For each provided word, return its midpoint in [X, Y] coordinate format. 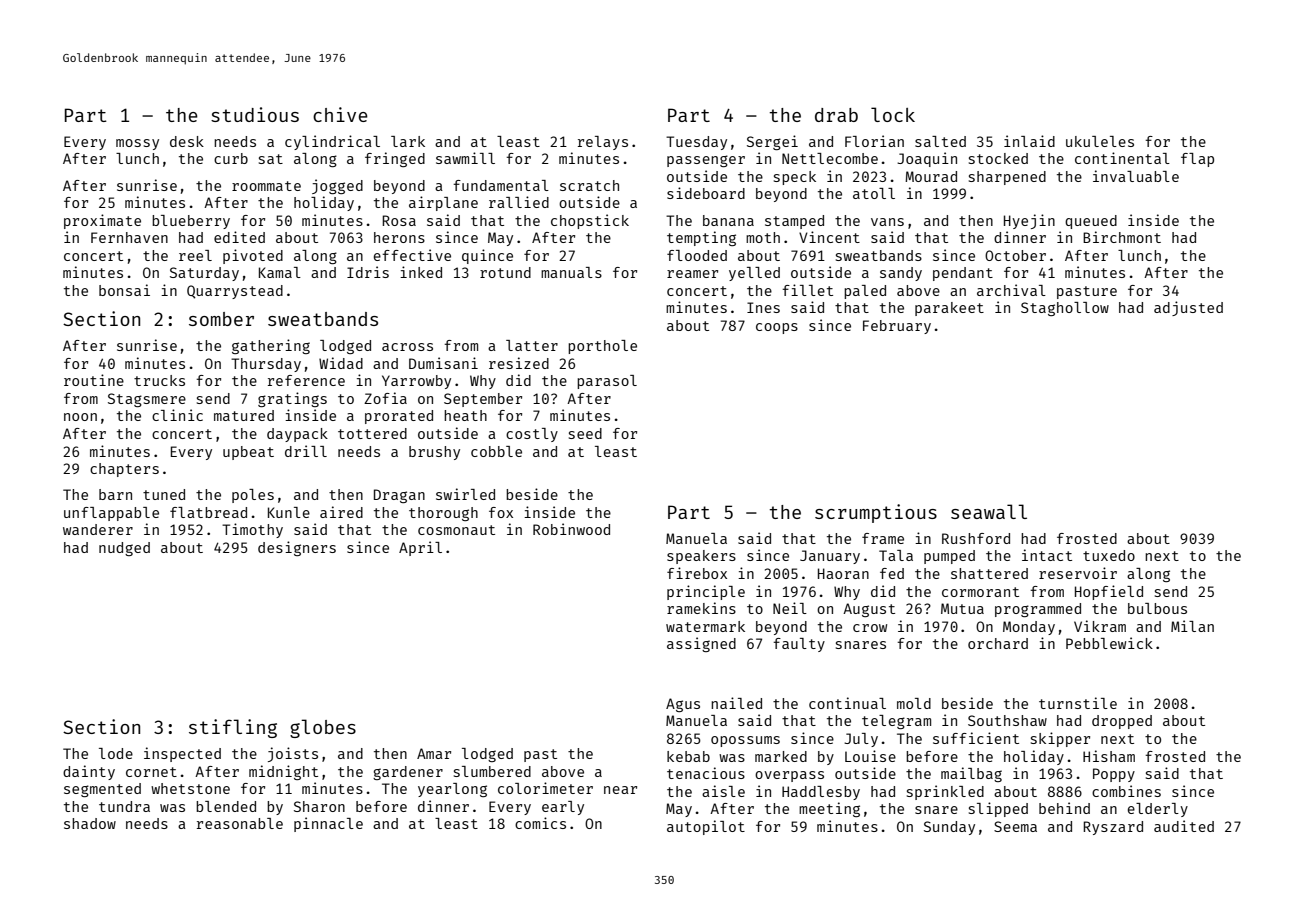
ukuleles [1100, 141]
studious [255, 114]
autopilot [706, 827]
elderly [1158, 810]
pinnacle [328, 824]
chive [340, 114]
